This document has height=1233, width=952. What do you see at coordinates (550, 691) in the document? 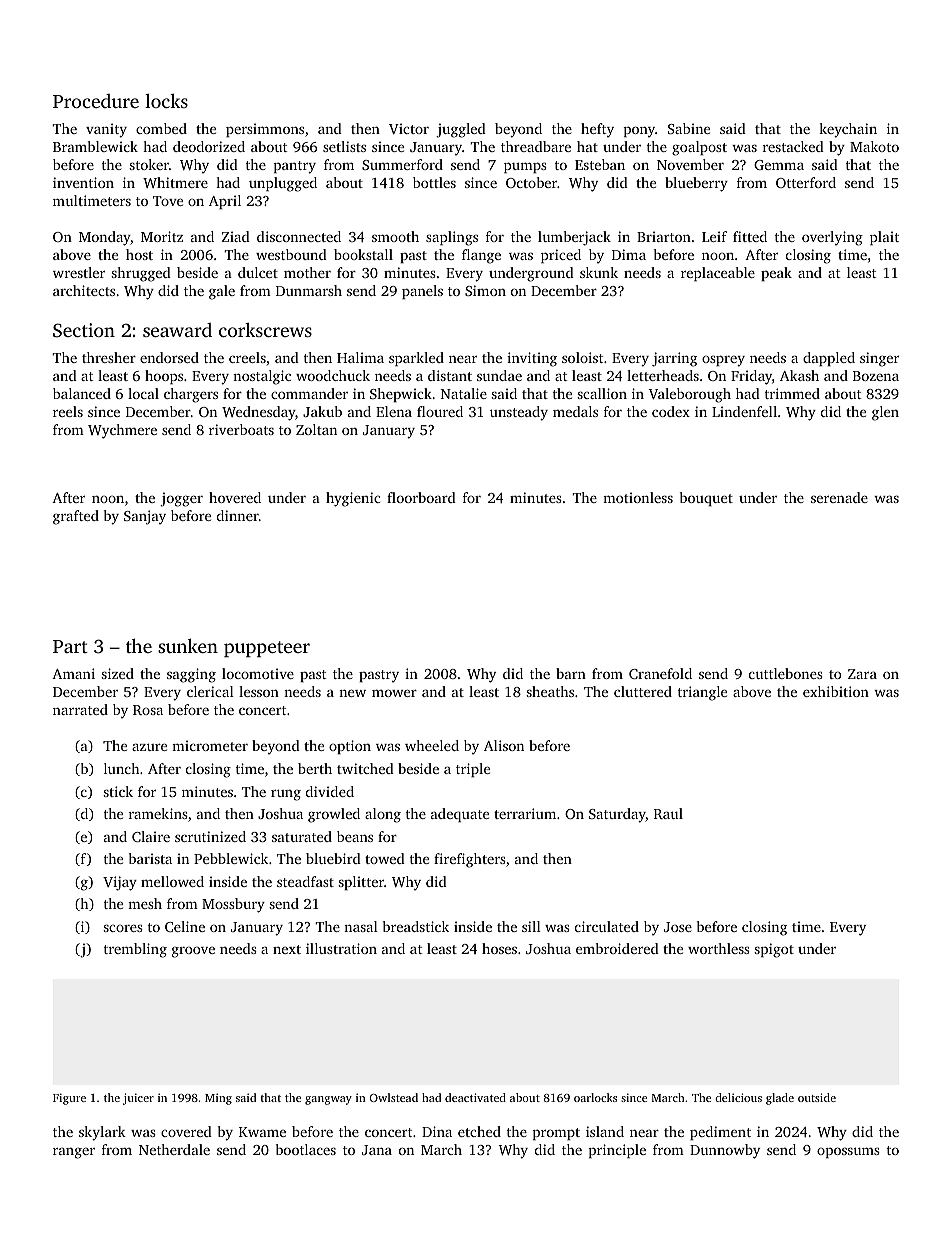
I see `sheaths` at bounding box center [550, 691].
